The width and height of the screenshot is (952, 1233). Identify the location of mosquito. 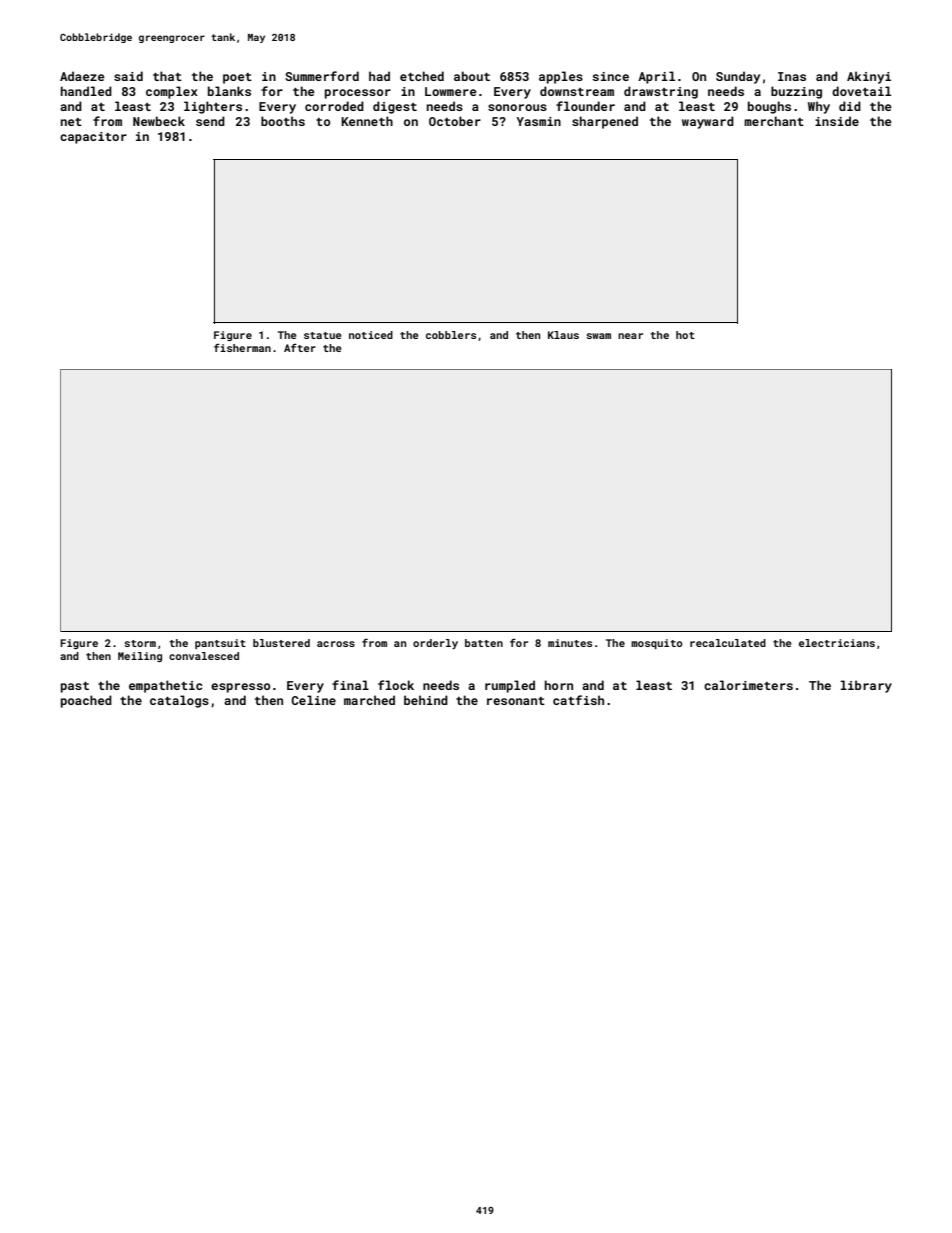
(657, 644).
